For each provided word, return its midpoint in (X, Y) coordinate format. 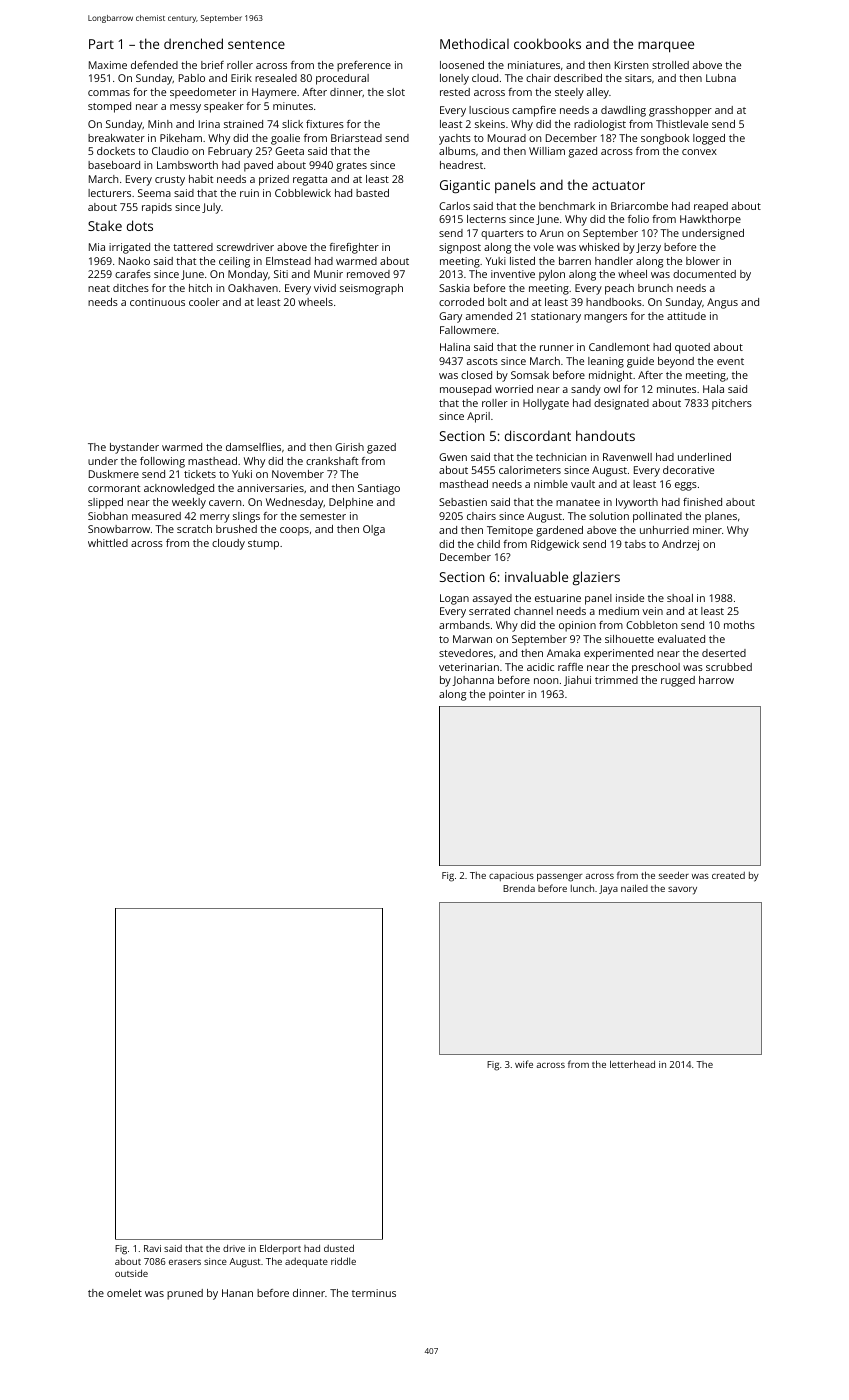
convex (699, 152)
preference (364, 66)
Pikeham (181, 138)
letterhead (632, 1064)
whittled (108, 543)
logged (709, 139)
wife (524, 1064)
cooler (204, 302)
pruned (185, 1294)
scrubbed (729, 667)
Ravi (152, 1248)
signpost (460, 248)
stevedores (466, 653)
